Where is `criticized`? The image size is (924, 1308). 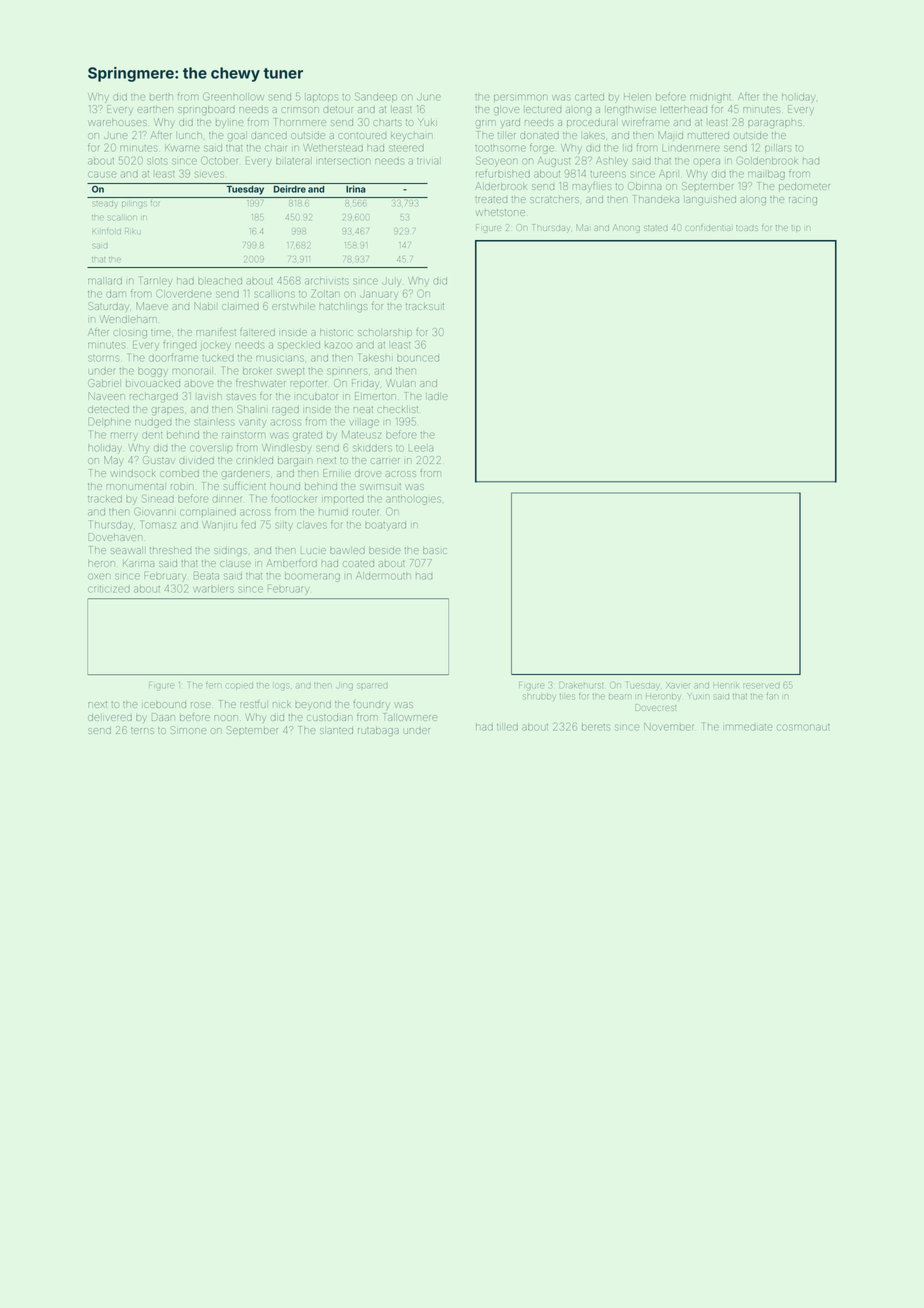 criticized is located at coordinates (109, 589).
